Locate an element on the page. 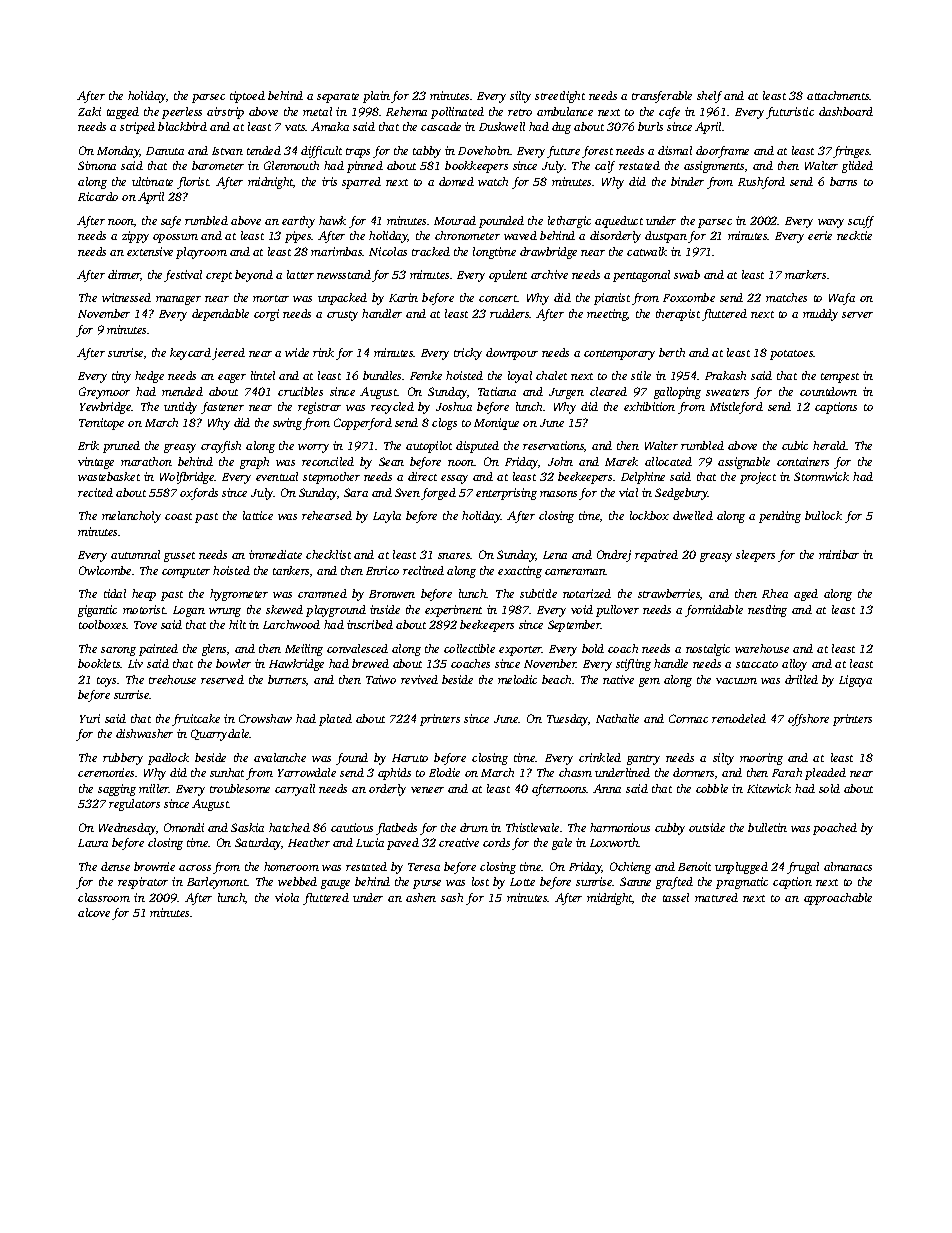 The image size is (952, 1233). recycled is located at coordinates (392, 408).
